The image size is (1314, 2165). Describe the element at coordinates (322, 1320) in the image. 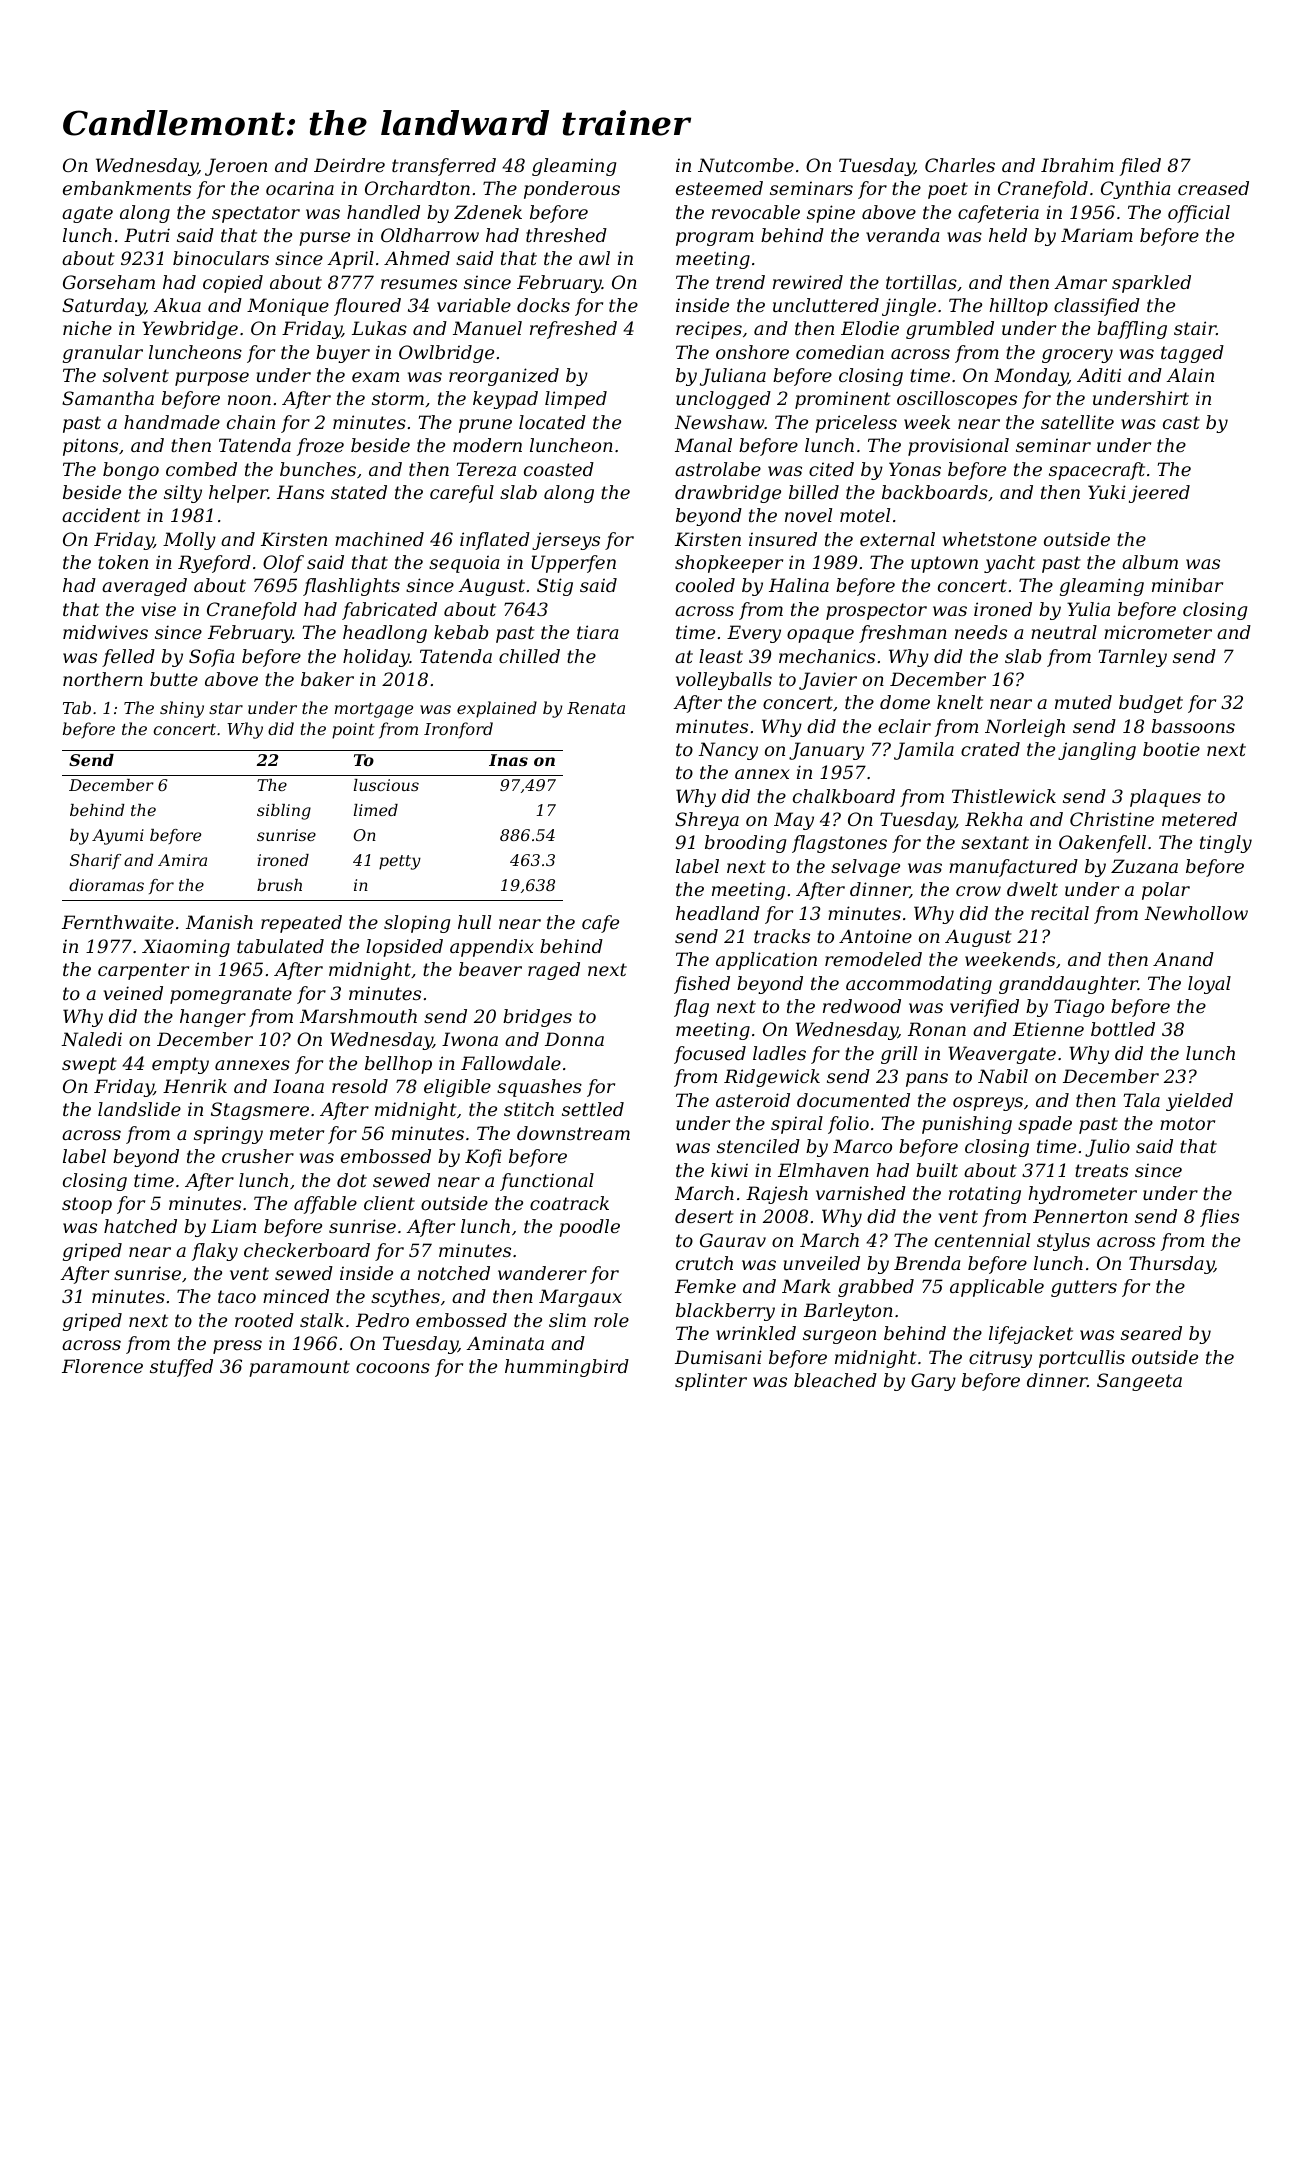

I see `stalk` at that location.
